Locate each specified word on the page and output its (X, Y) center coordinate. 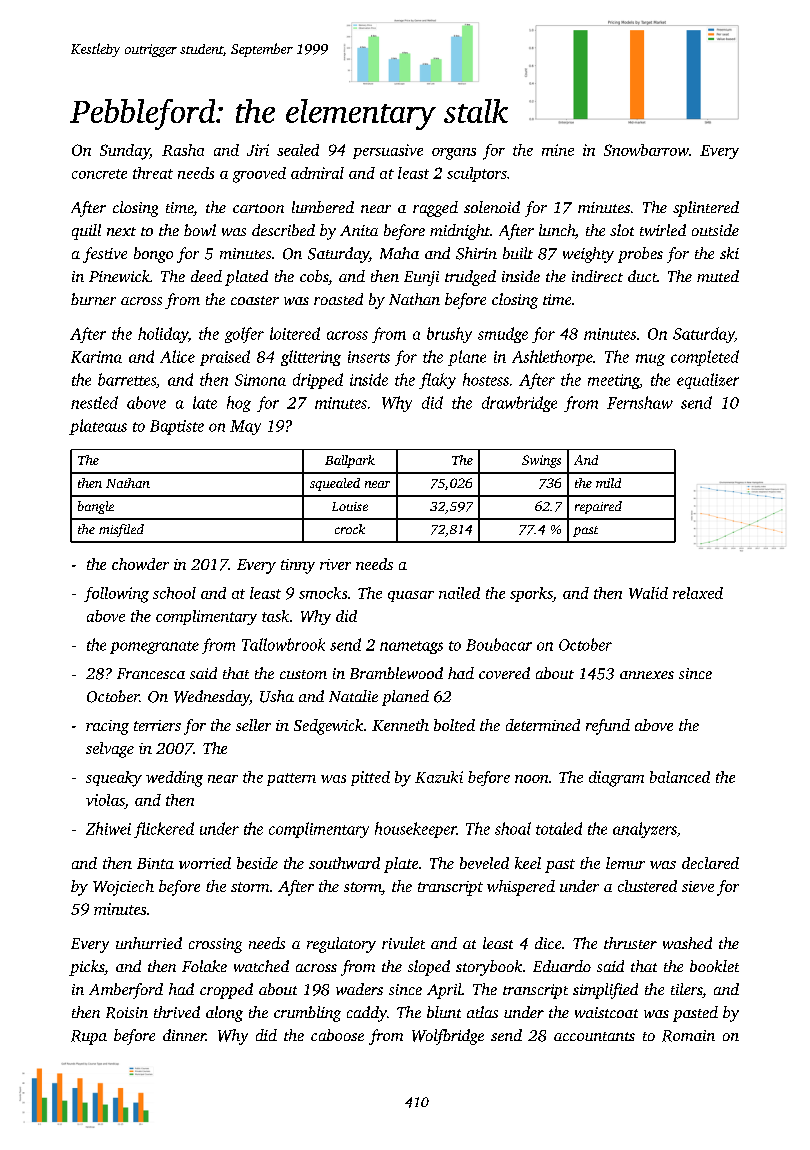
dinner (184, 1035)
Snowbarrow (646, 150)
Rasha (183, 150)
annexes (647, 675)
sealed (298, 150)
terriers (157, 725)
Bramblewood (396, 673)
